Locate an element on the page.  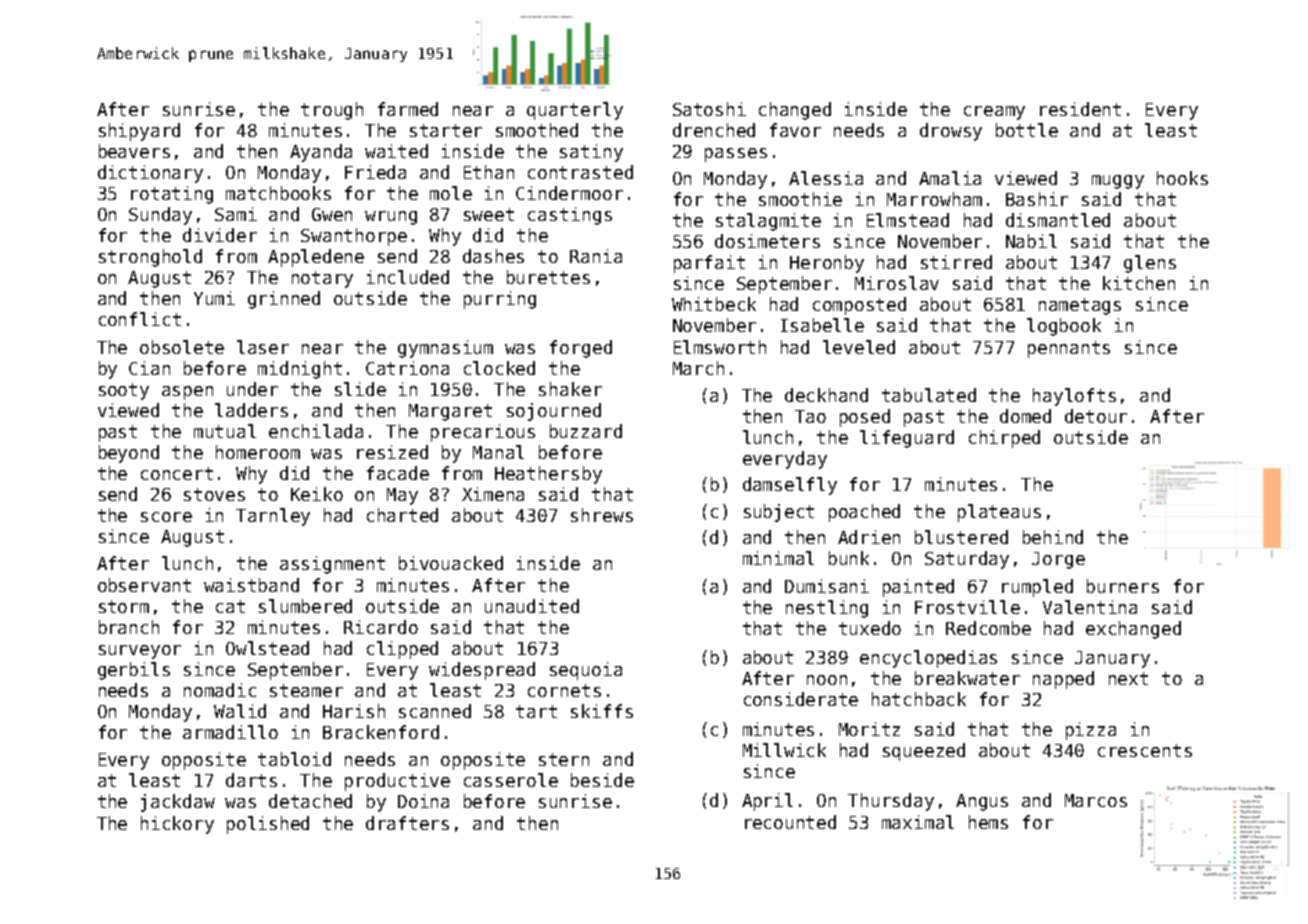
Yumi is located at coordinates (214, 298).
